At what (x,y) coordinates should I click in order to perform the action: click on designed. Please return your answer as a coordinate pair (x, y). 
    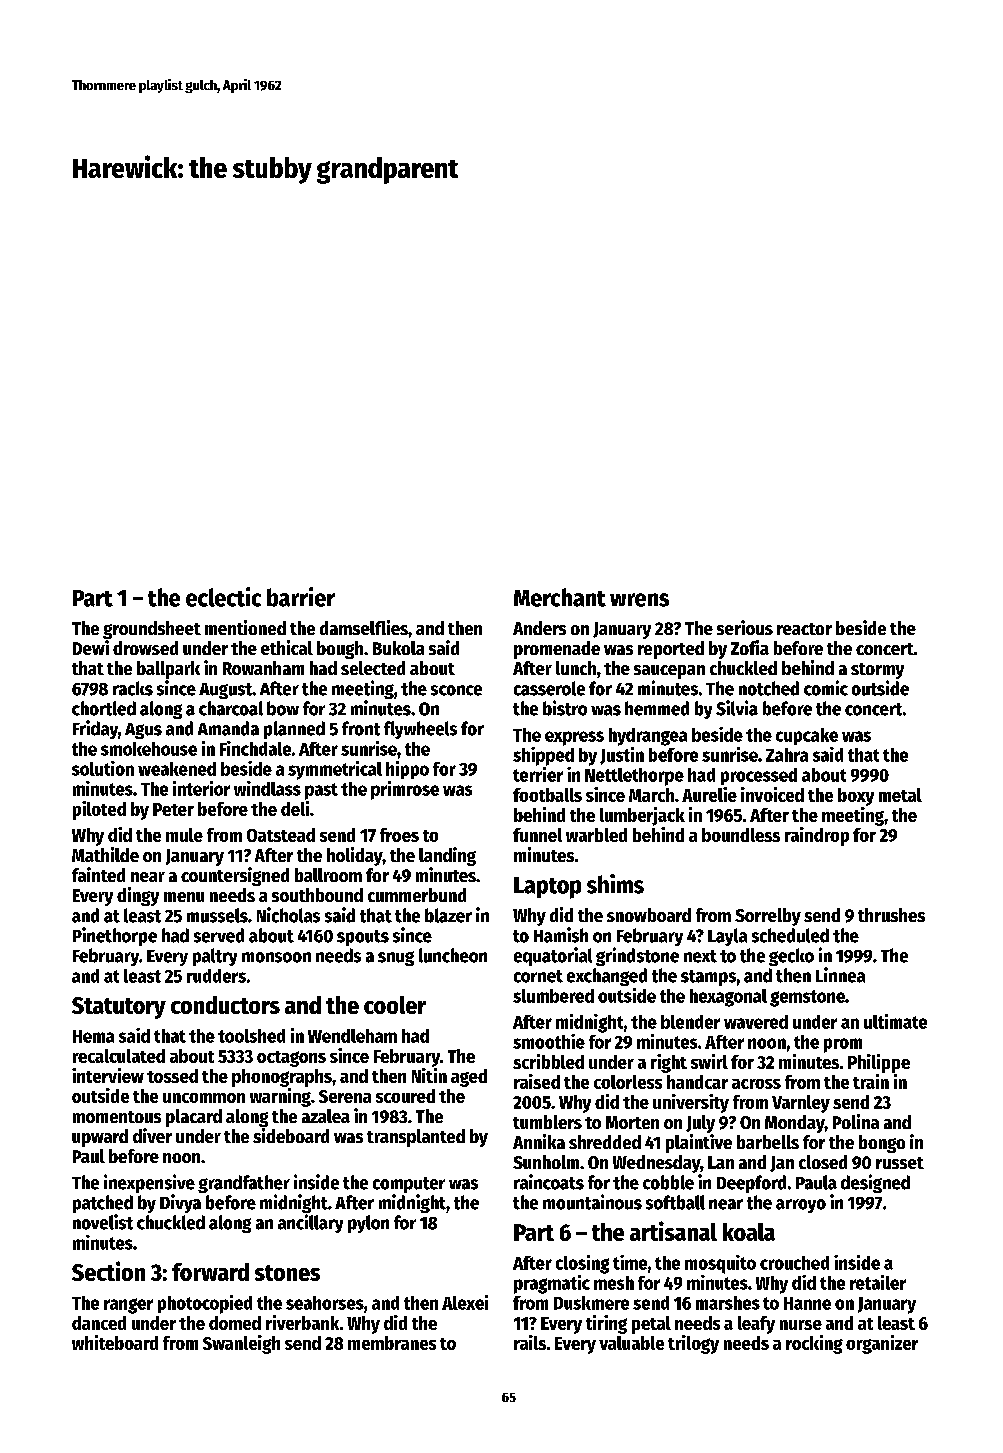
    Looking at the image, I should click on (875, 1183).
